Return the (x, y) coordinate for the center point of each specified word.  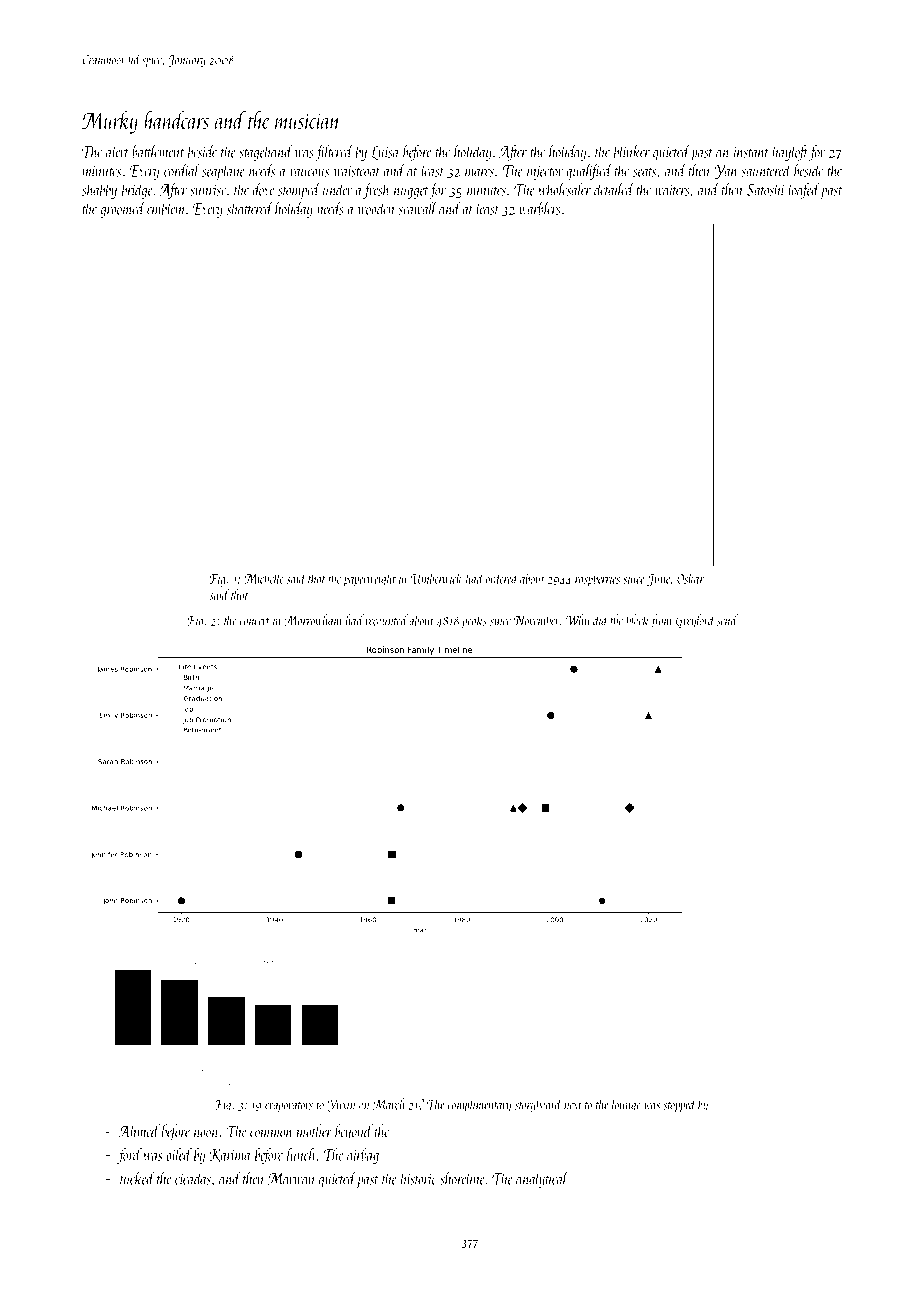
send (727, 620)
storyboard (538, 1105)
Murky (110, 122)
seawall (417, 208)
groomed (123, 209)
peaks (474, 621)
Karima (230, 1155)
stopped (680, 1105)
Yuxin (341, 1105)
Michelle (264, 578)
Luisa (385, 153)
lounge (626, 1105)
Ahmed (139, 1131)
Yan (725, 172)
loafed (804, 190)
